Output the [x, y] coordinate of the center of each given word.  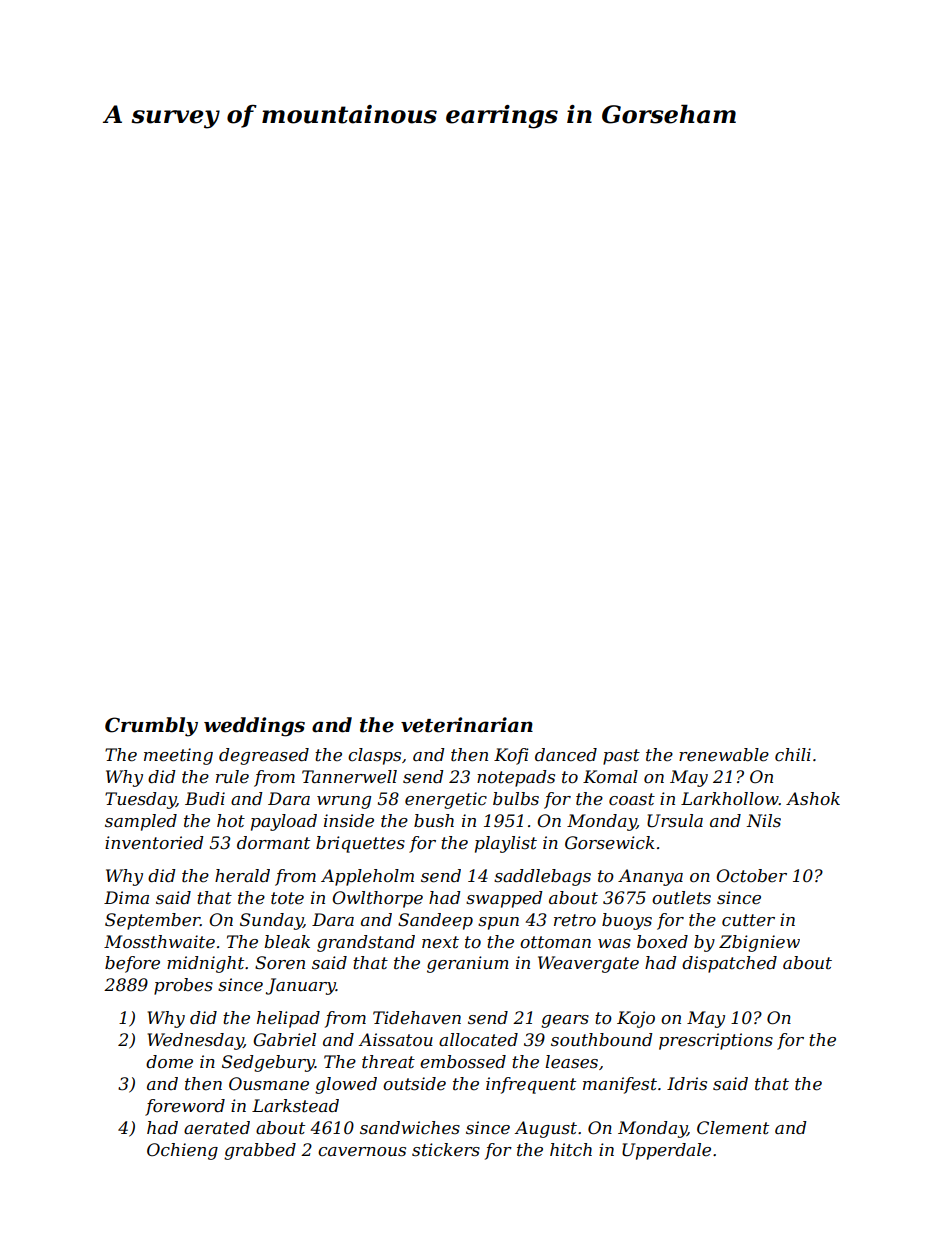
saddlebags [542, 877]
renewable [724, 755]
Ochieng [182, 1151]
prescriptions [716, 1041]
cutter [748, 920]
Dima [126, 897]
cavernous [362, 1152]
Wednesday [196, 1041]
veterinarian [467, 725]
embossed [463, 1062]
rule [232, 777]
